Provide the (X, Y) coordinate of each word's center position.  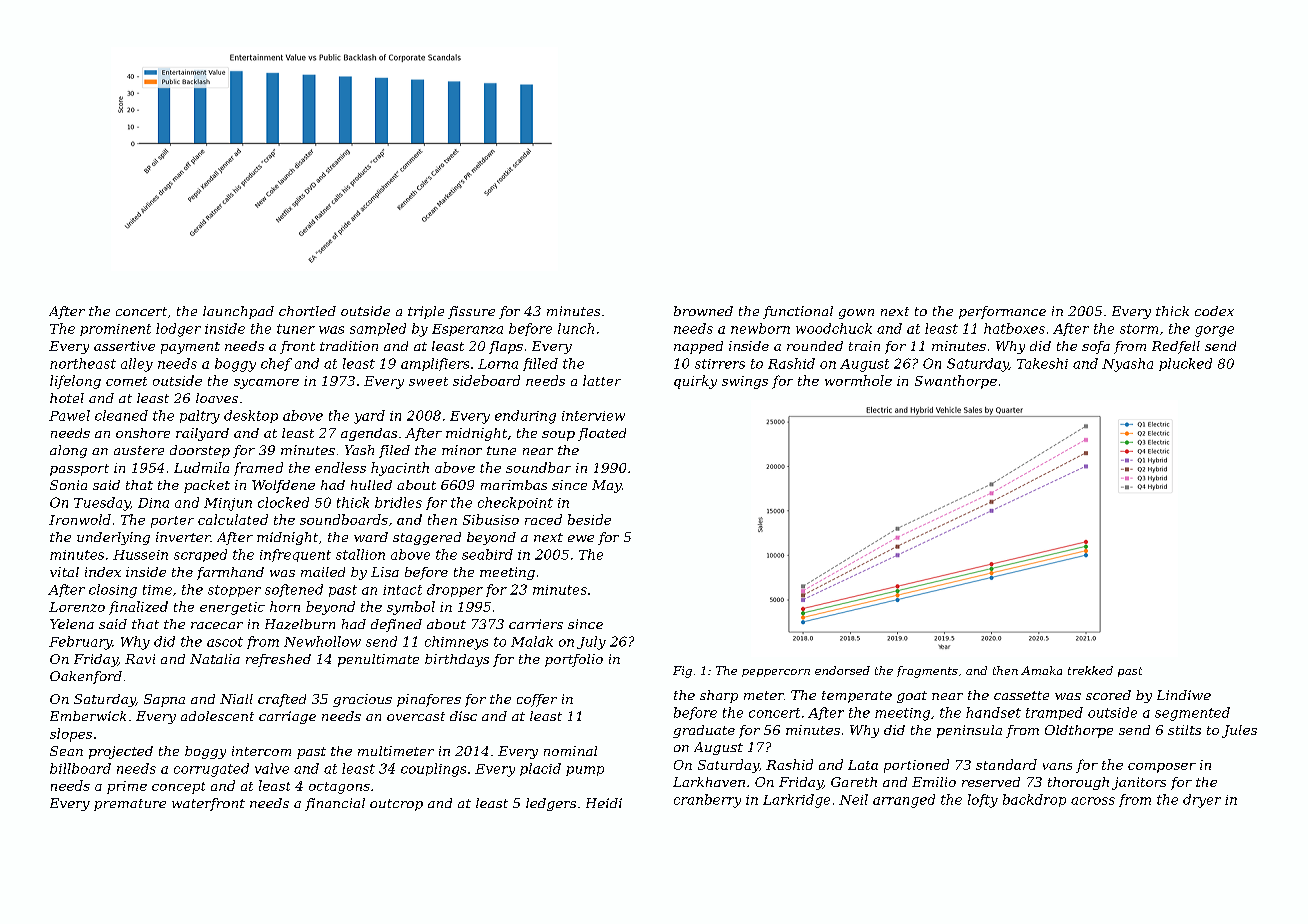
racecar (217, 625)
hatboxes (1014, 328)
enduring (525, 417)
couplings (433, 770)
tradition (349, 346)
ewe (581, 538)
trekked (1090, 670)
